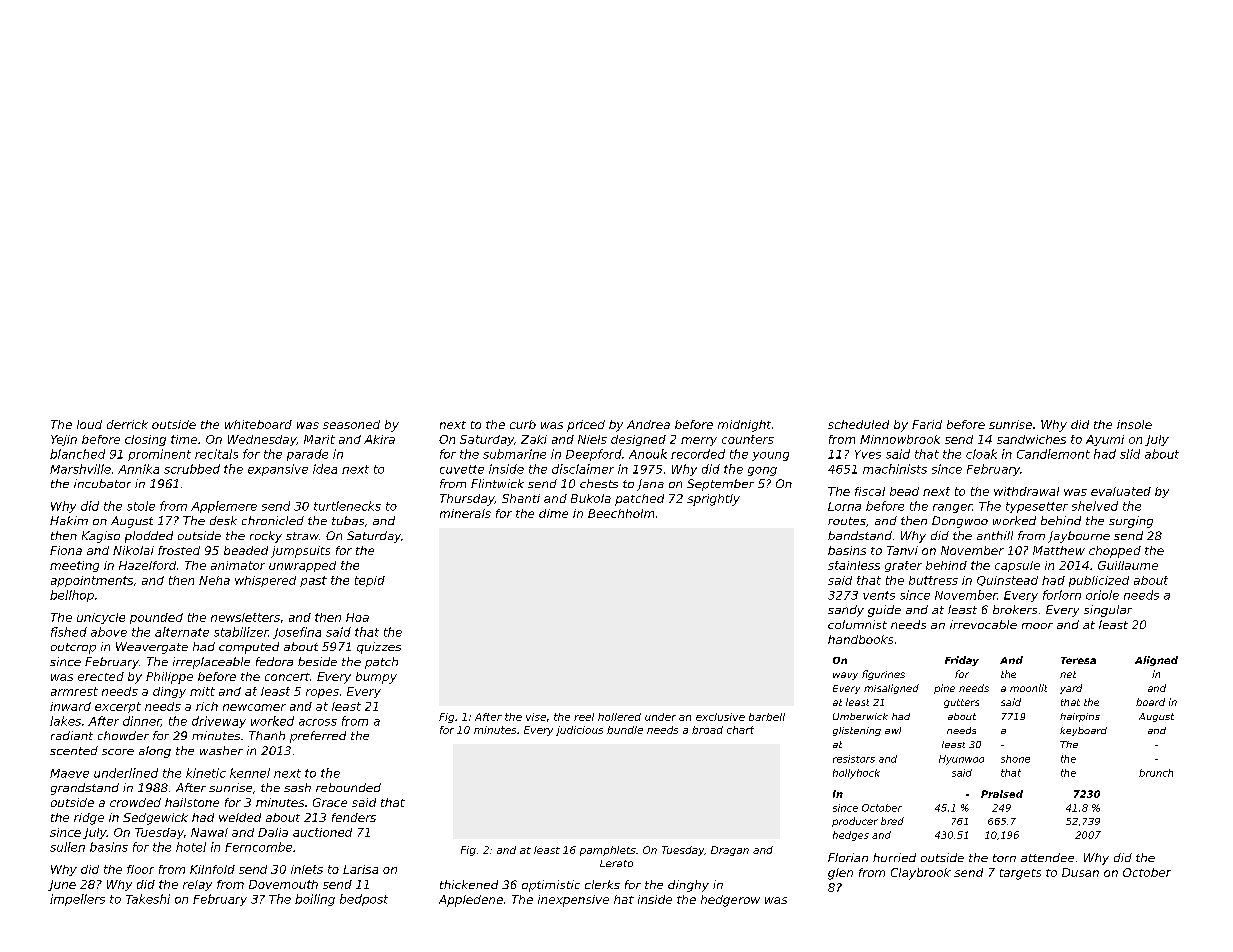 This document has height=952, width=1233. Describe the element at coordinates (1134, 424) in the document. I see `insole` at that location.
